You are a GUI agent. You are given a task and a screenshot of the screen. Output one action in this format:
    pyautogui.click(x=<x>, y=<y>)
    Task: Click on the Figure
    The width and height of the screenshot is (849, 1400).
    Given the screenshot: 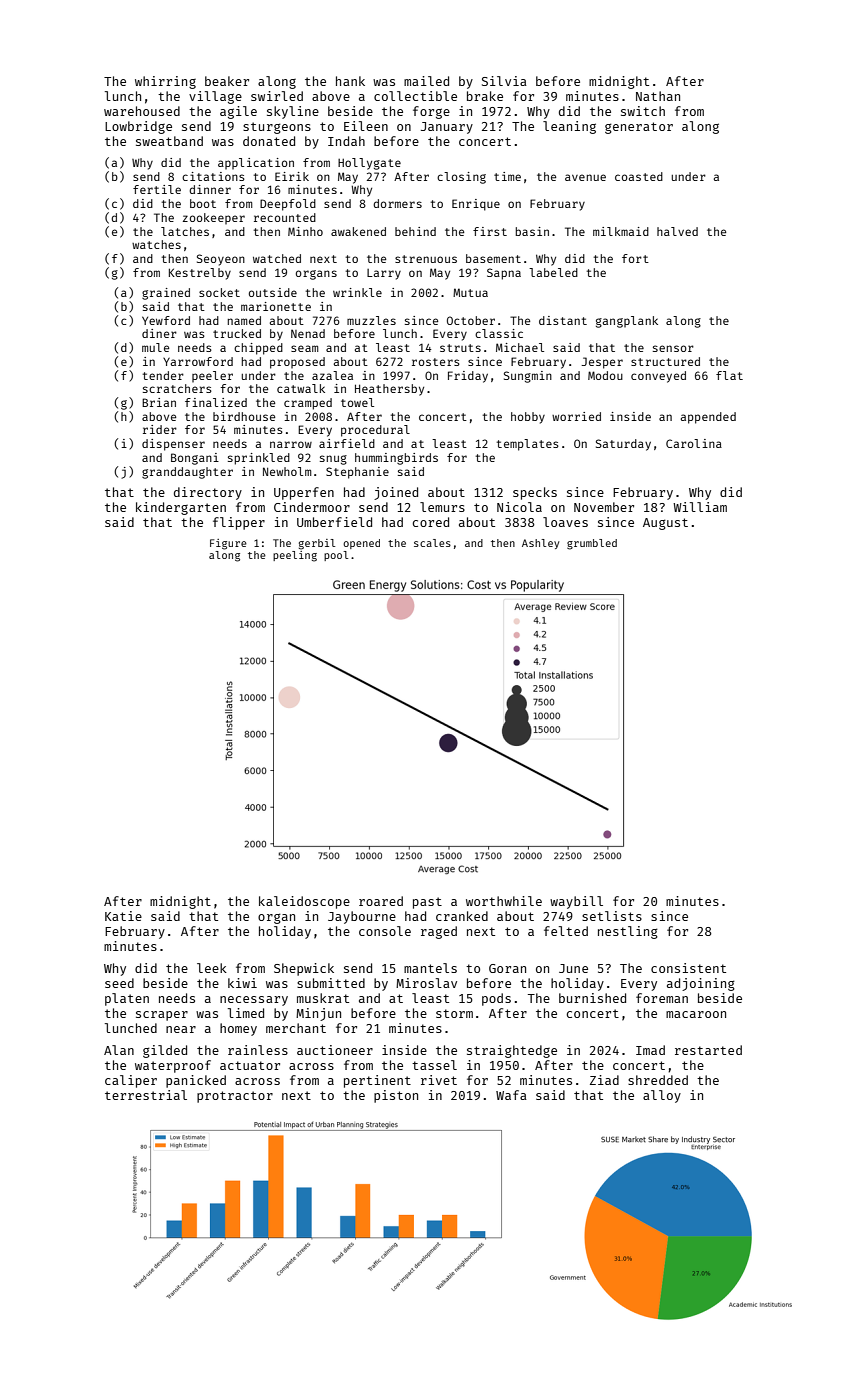 What is the action you would take?
    pyautogui.click(x=228, y=544)
